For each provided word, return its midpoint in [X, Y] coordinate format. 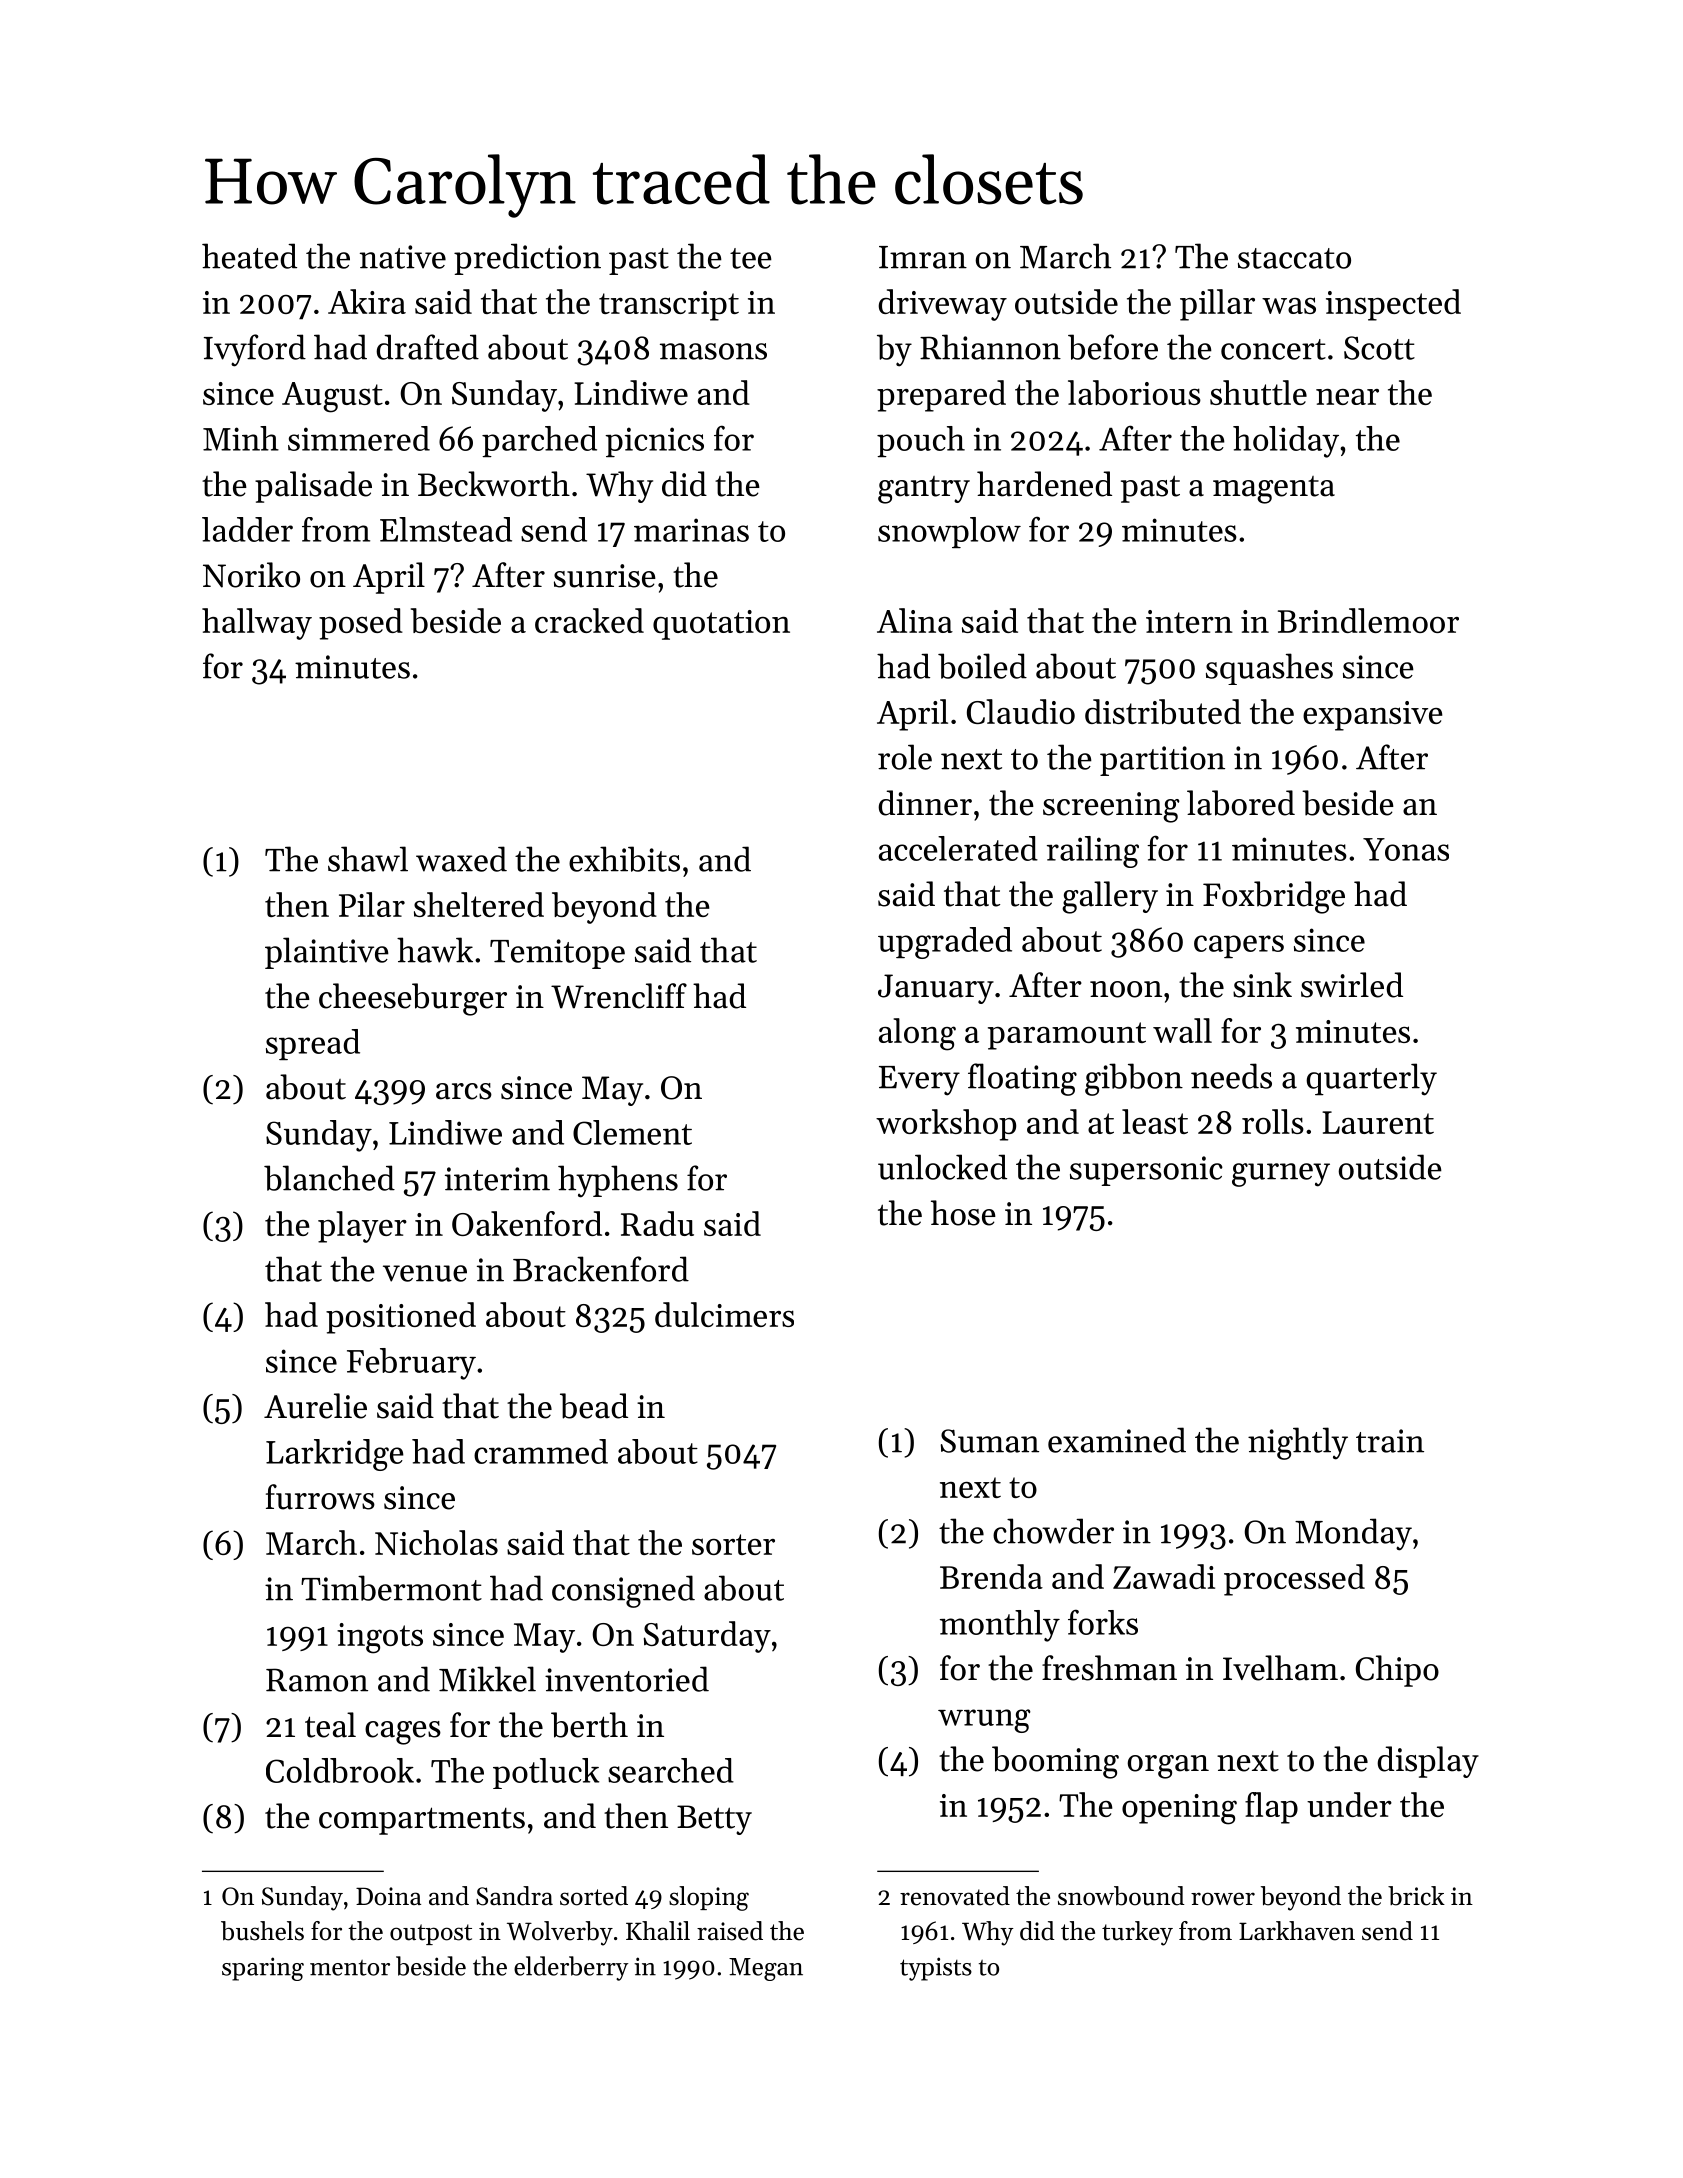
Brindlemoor [1368, 620]
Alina [915, 620]
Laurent [1378, 1122]
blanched [329, 1178]
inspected [1393, 305]
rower [1223, 1899]
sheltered [479, 904]
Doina [388, 1896]
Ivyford [255, 350]
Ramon [317, 1680]
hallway [257, 624]
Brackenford [601, 1269]
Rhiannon [990, 347]
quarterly [1371, 1079]
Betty [714, 1820]
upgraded [945, 943]
